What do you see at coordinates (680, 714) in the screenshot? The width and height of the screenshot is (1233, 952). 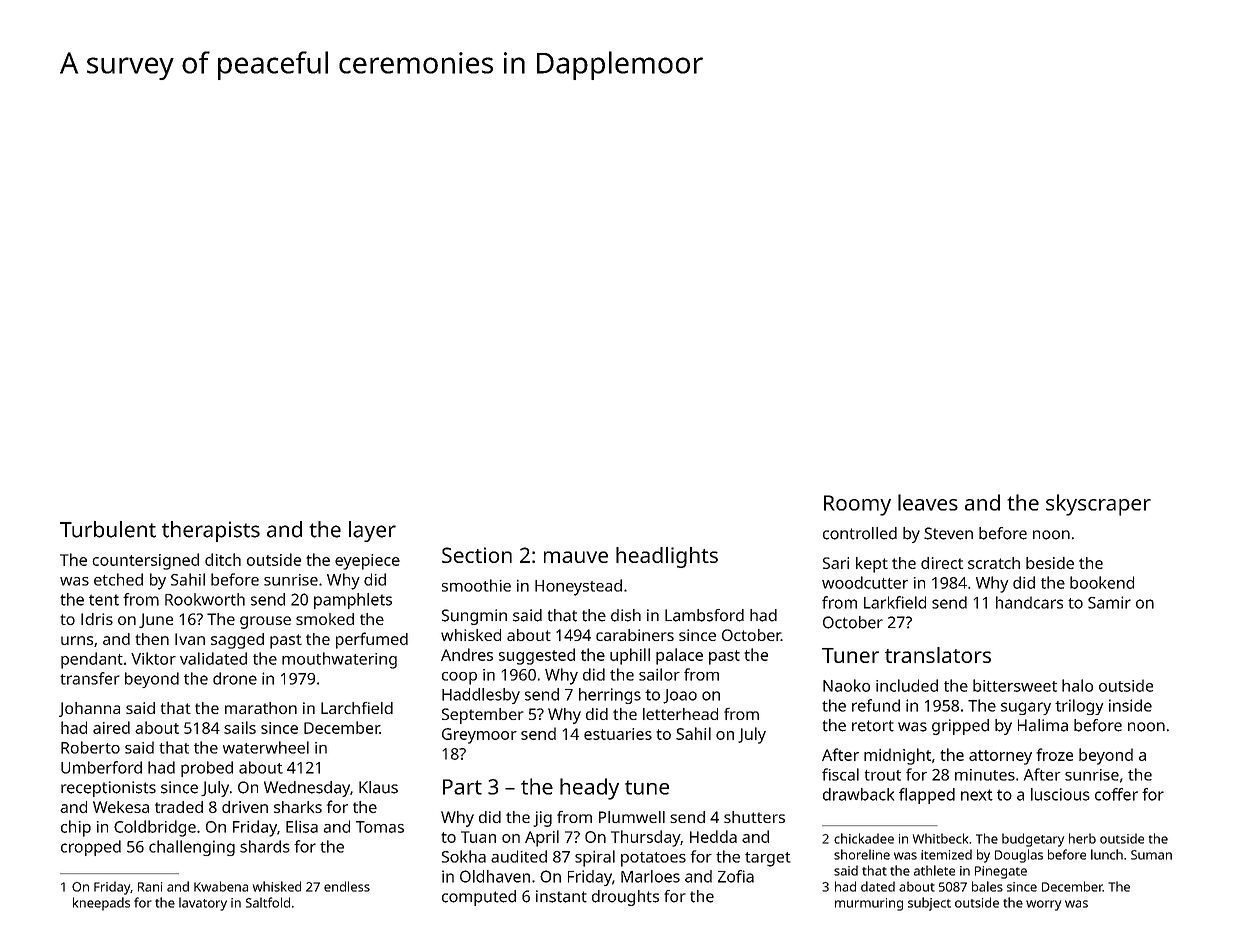 I see `letterhead` at bounding box center [680, 714].
